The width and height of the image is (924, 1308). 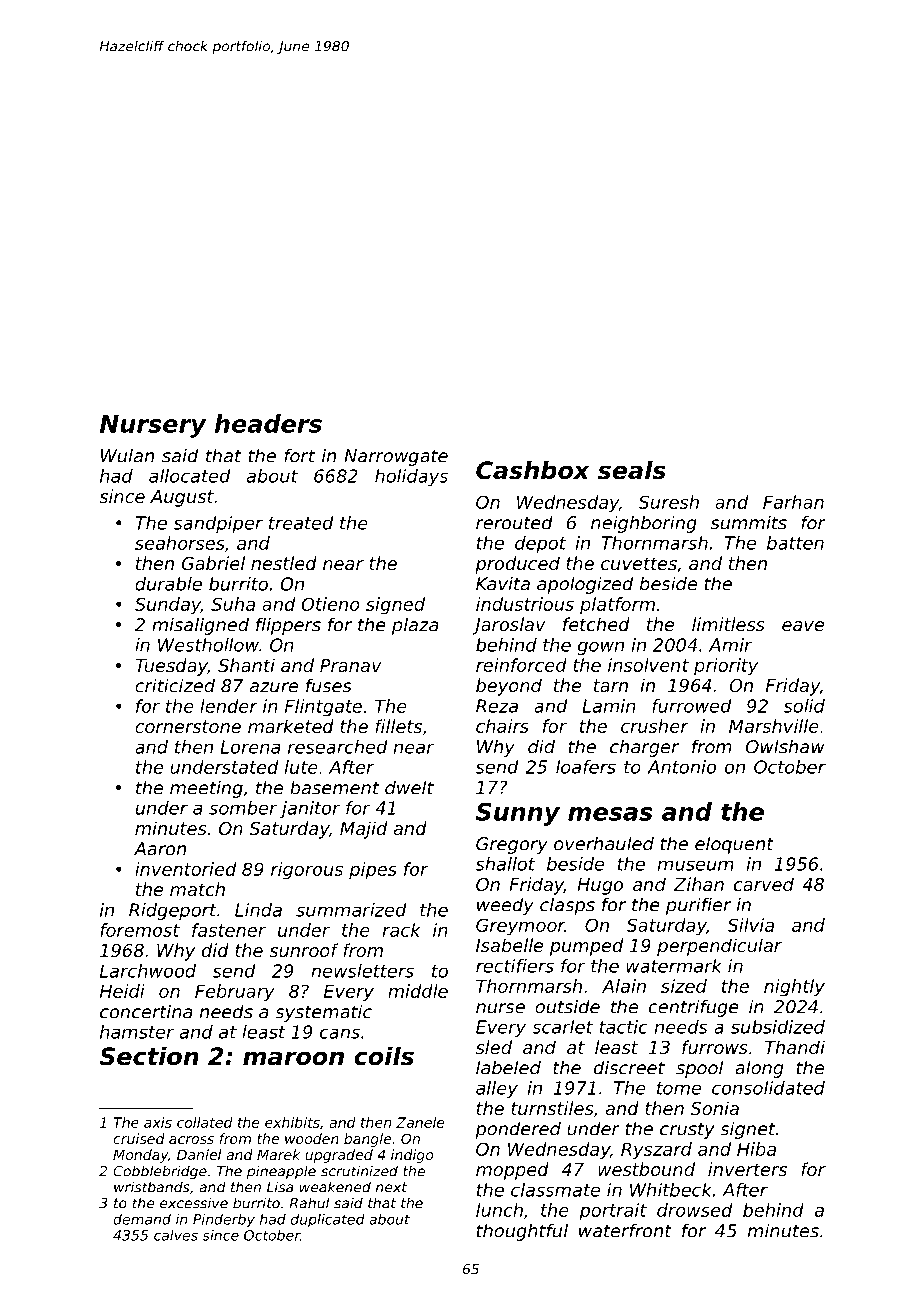 What do you see at coordinates (180, 543) in the image?
I see `seahorses` at bounding box center [180, 543].
